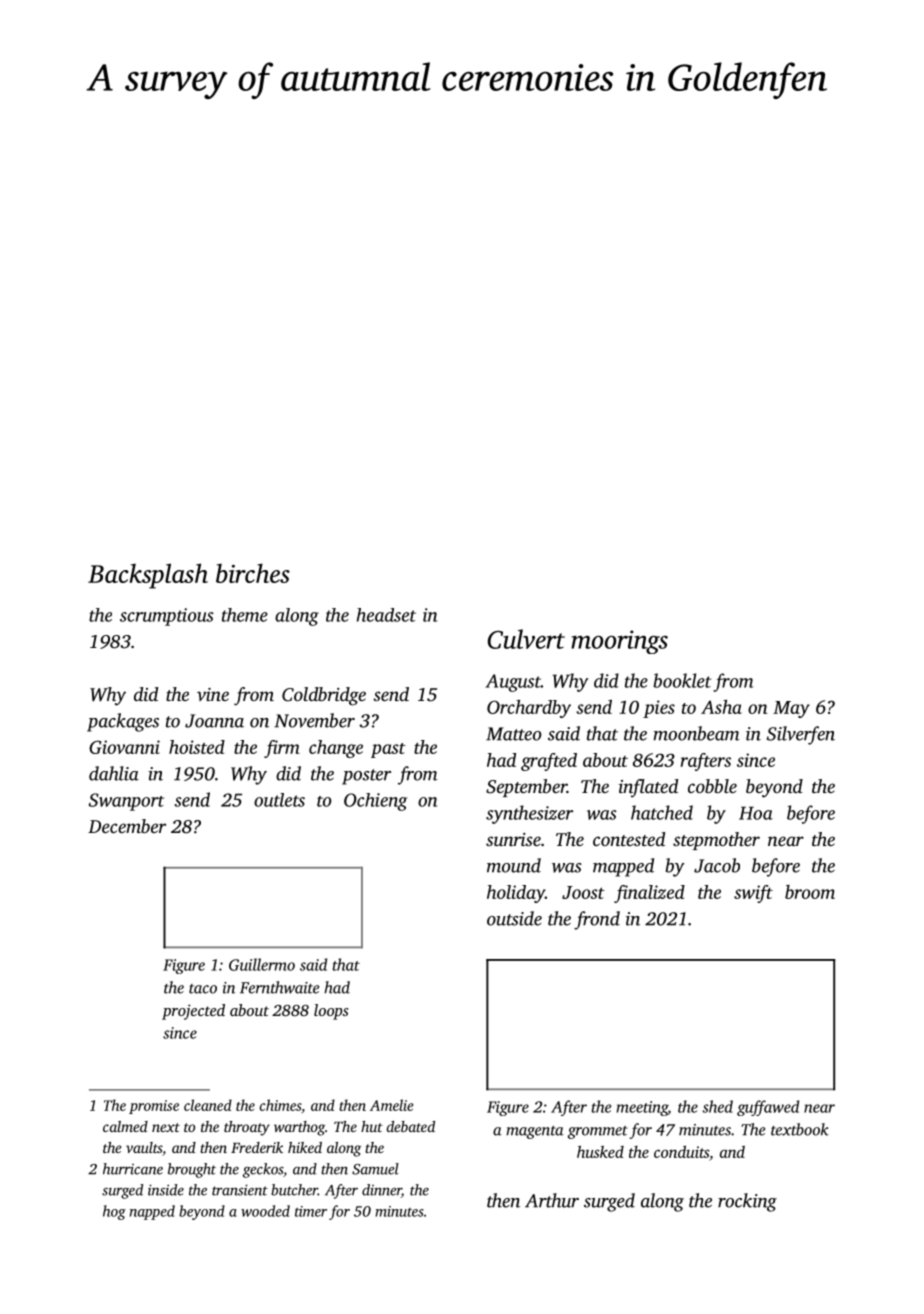 The height and width of the page is (1314, 924). I want to click on moorings, so click(619, 642).
